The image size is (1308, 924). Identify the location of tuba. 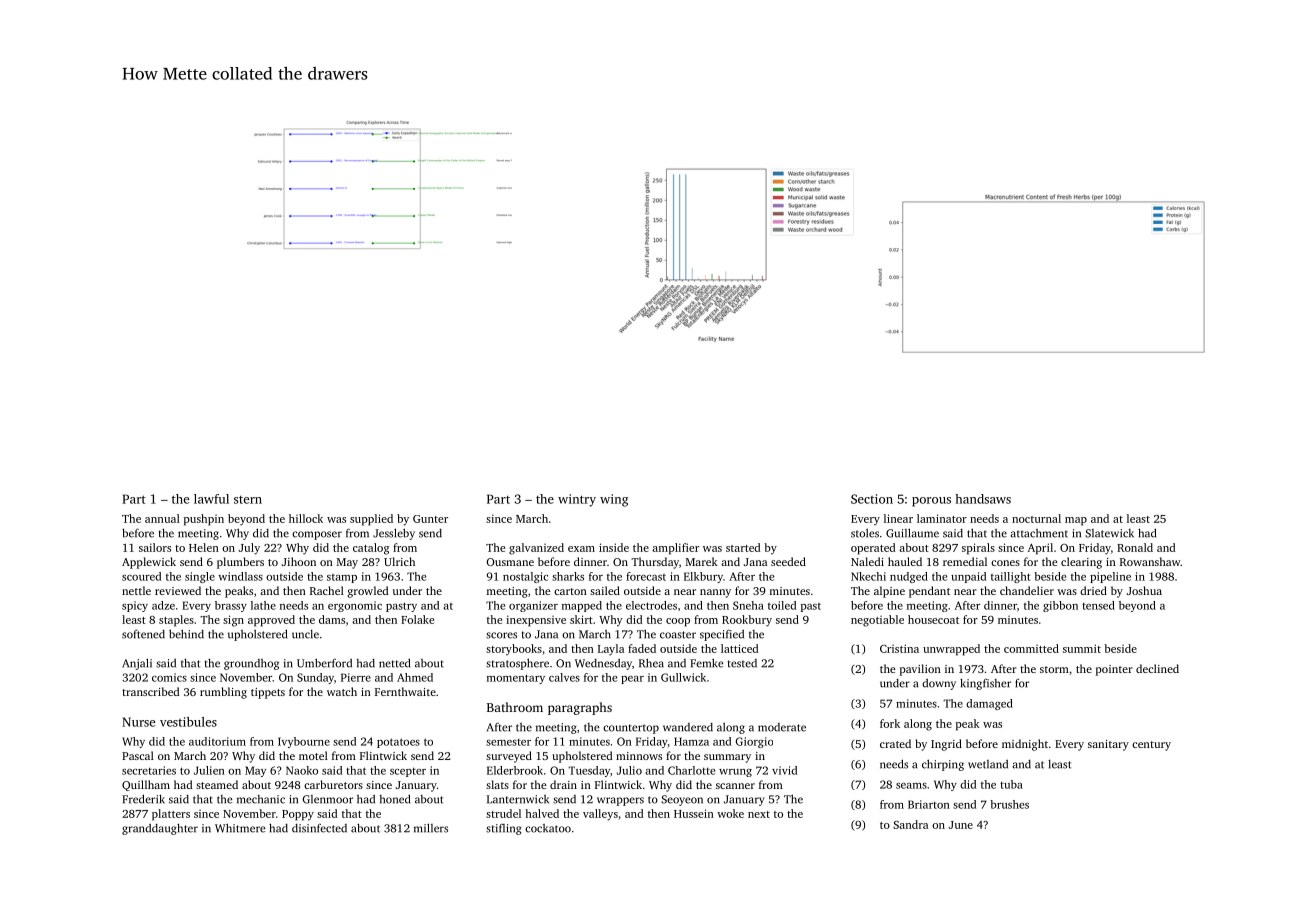
(1011, 784).
